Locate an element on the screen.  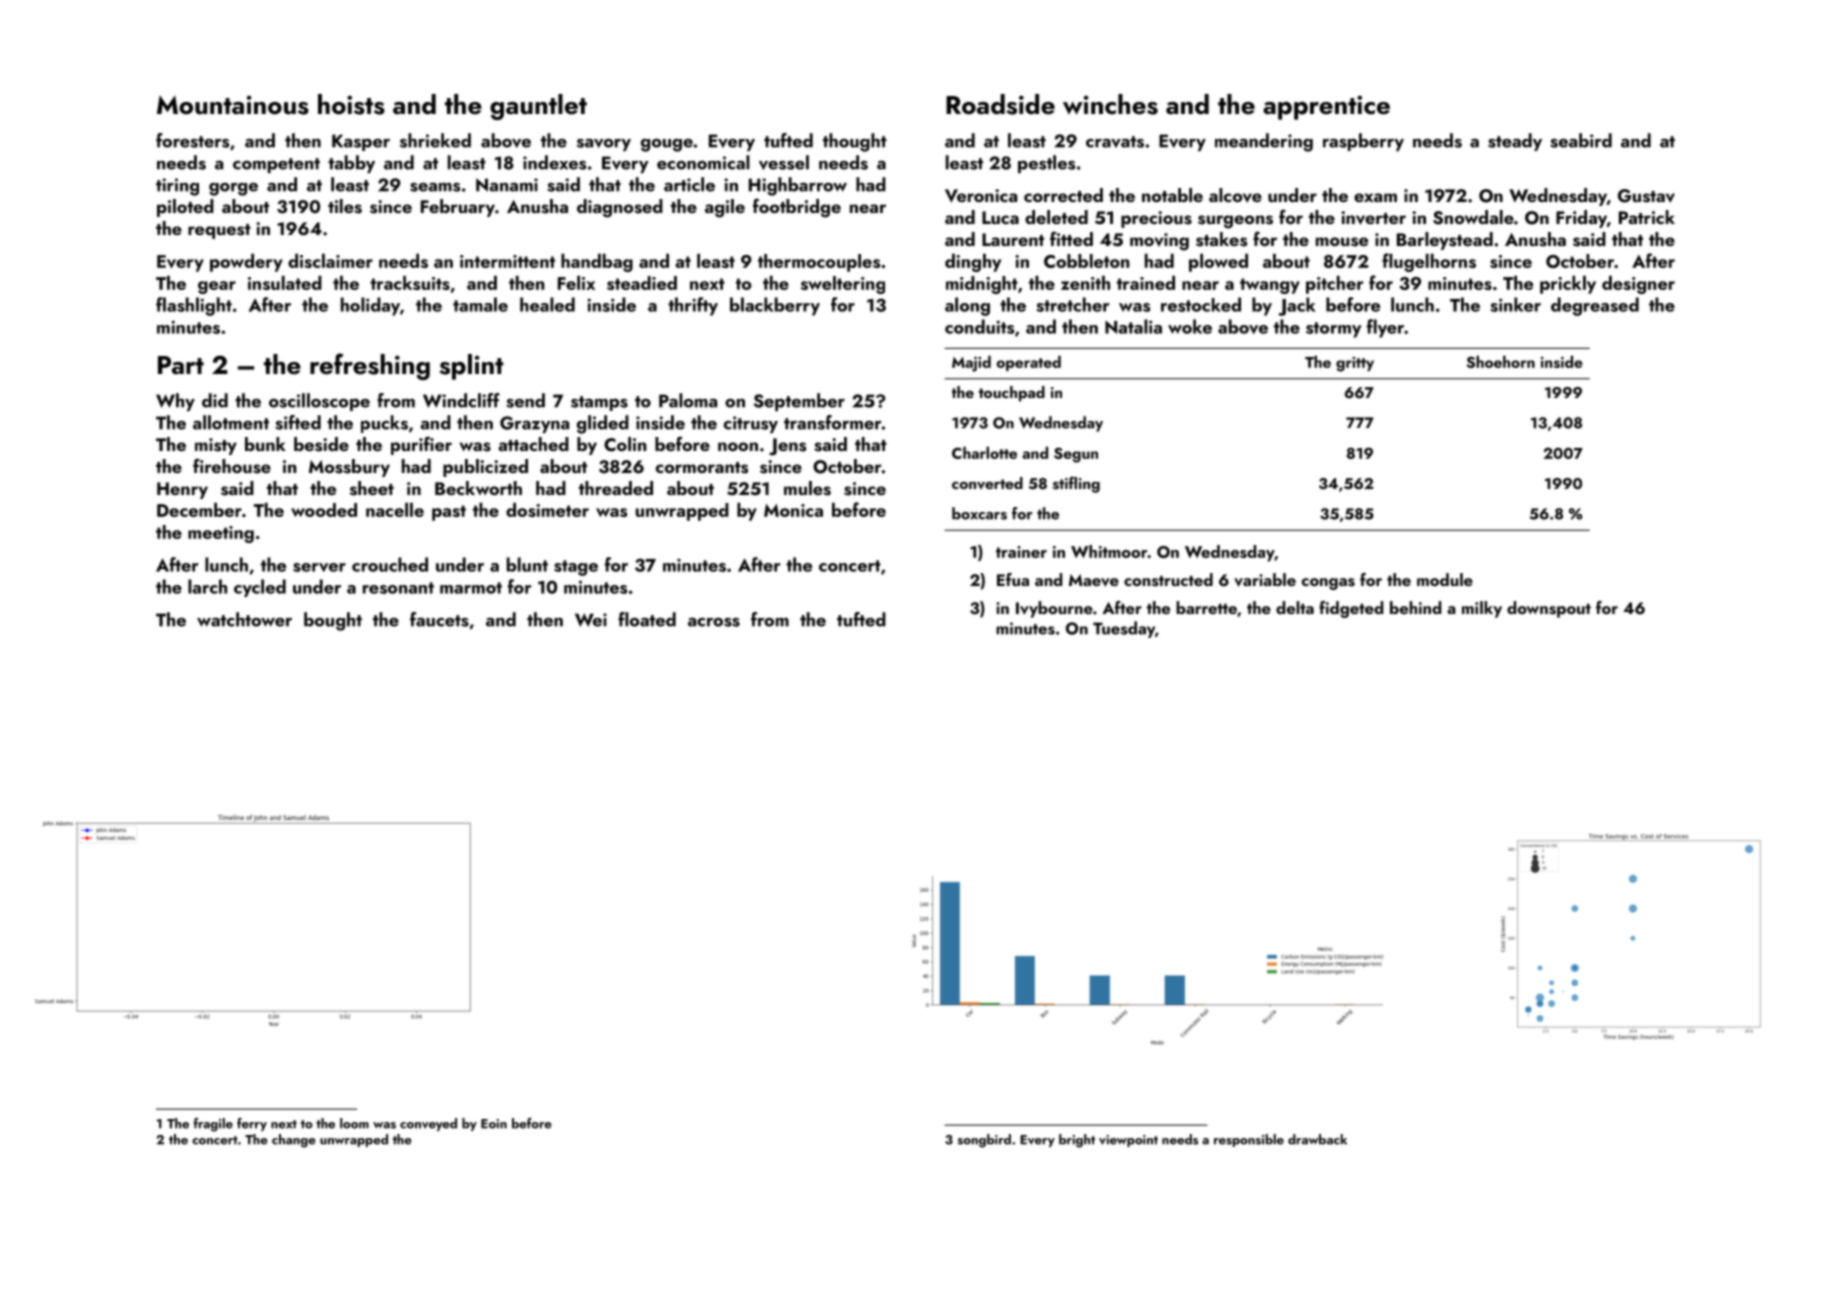
gritty is located at coordinates (1355, 364).
